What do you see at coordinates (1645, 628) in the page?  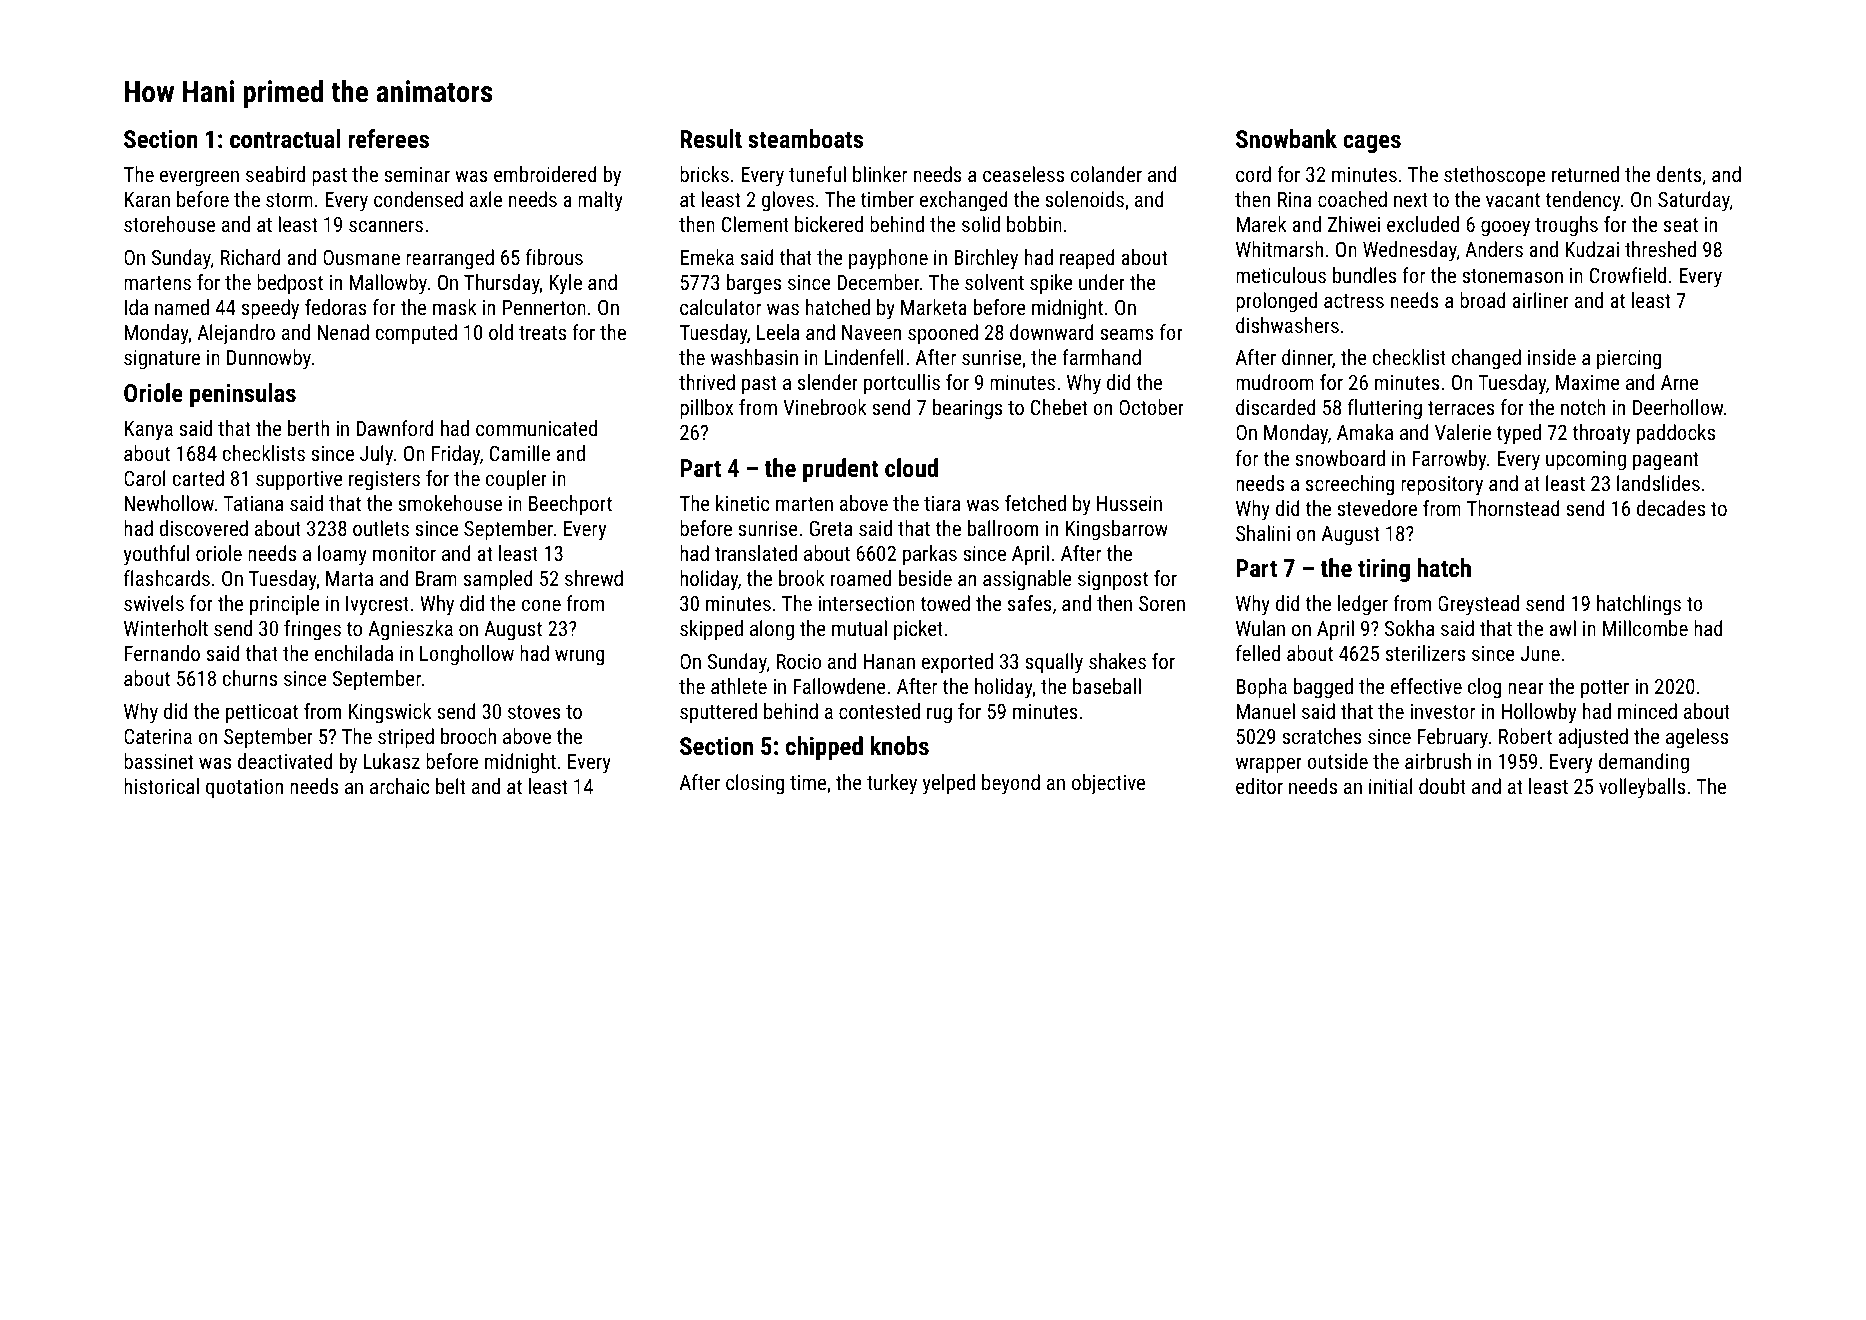 I see `Millcombe` at bounding box center [1645, 628].
